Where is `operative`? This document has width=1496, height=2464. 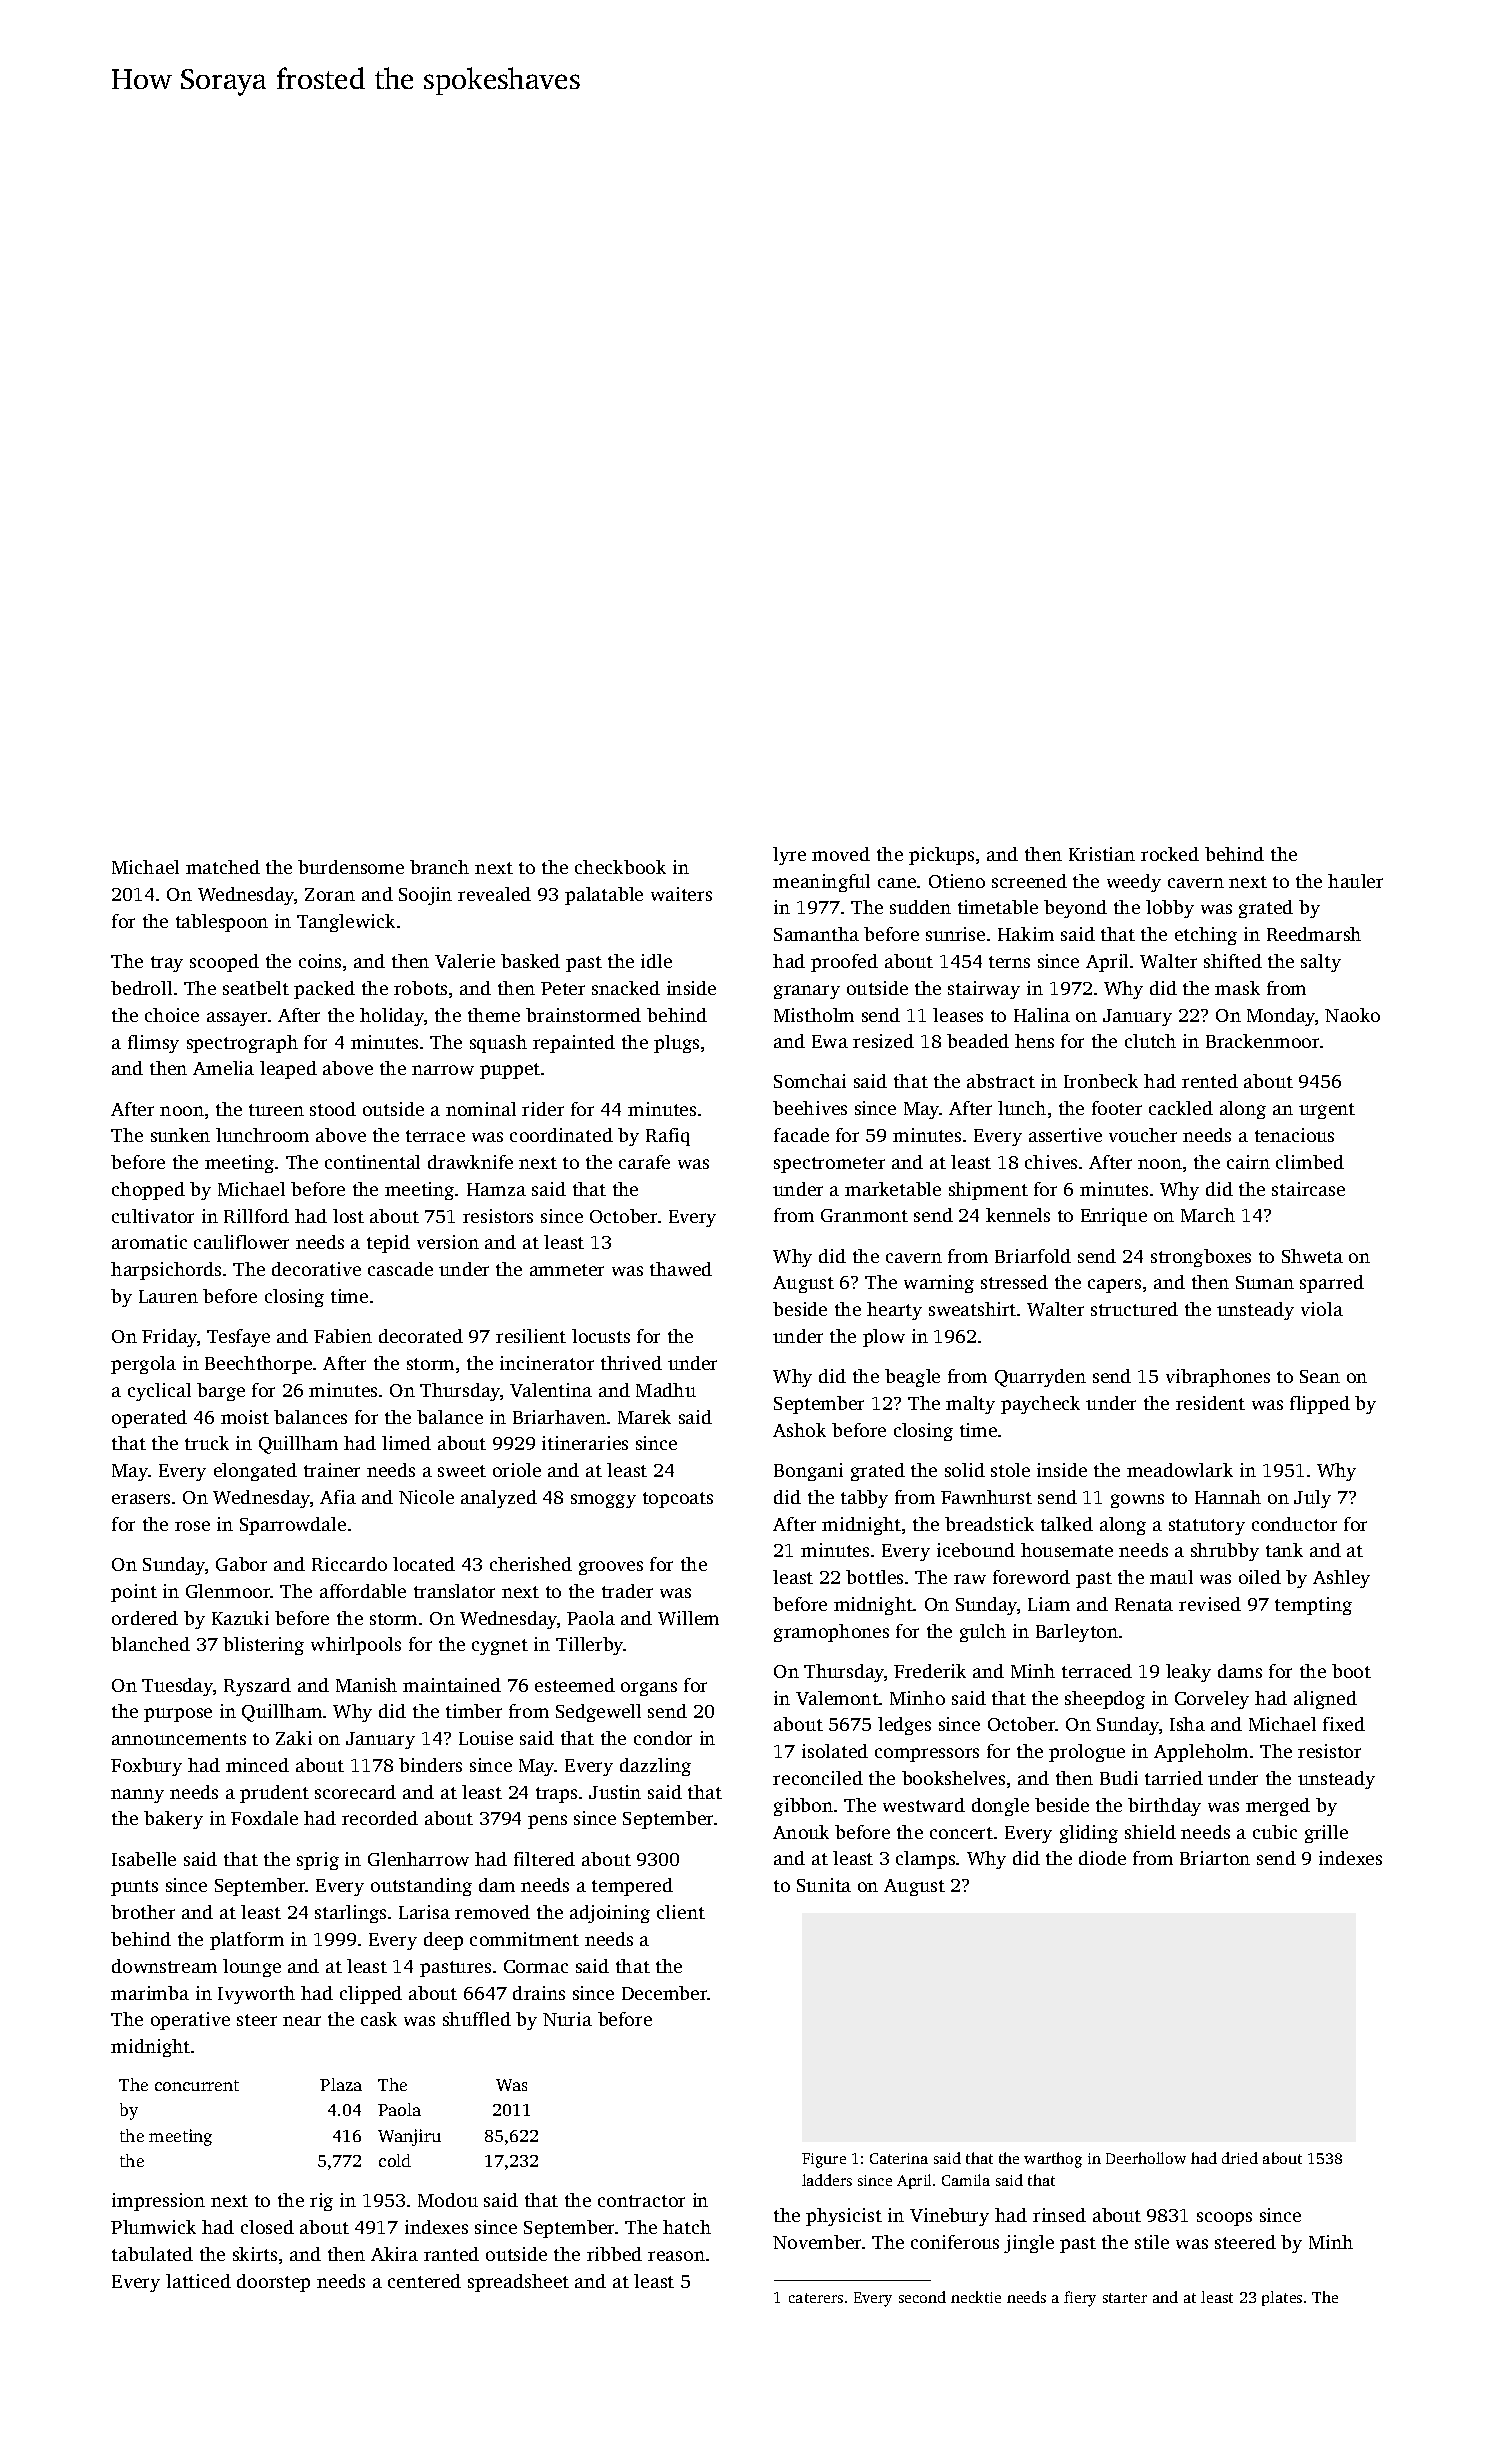 operative is located at coordinates (190, 2021).
